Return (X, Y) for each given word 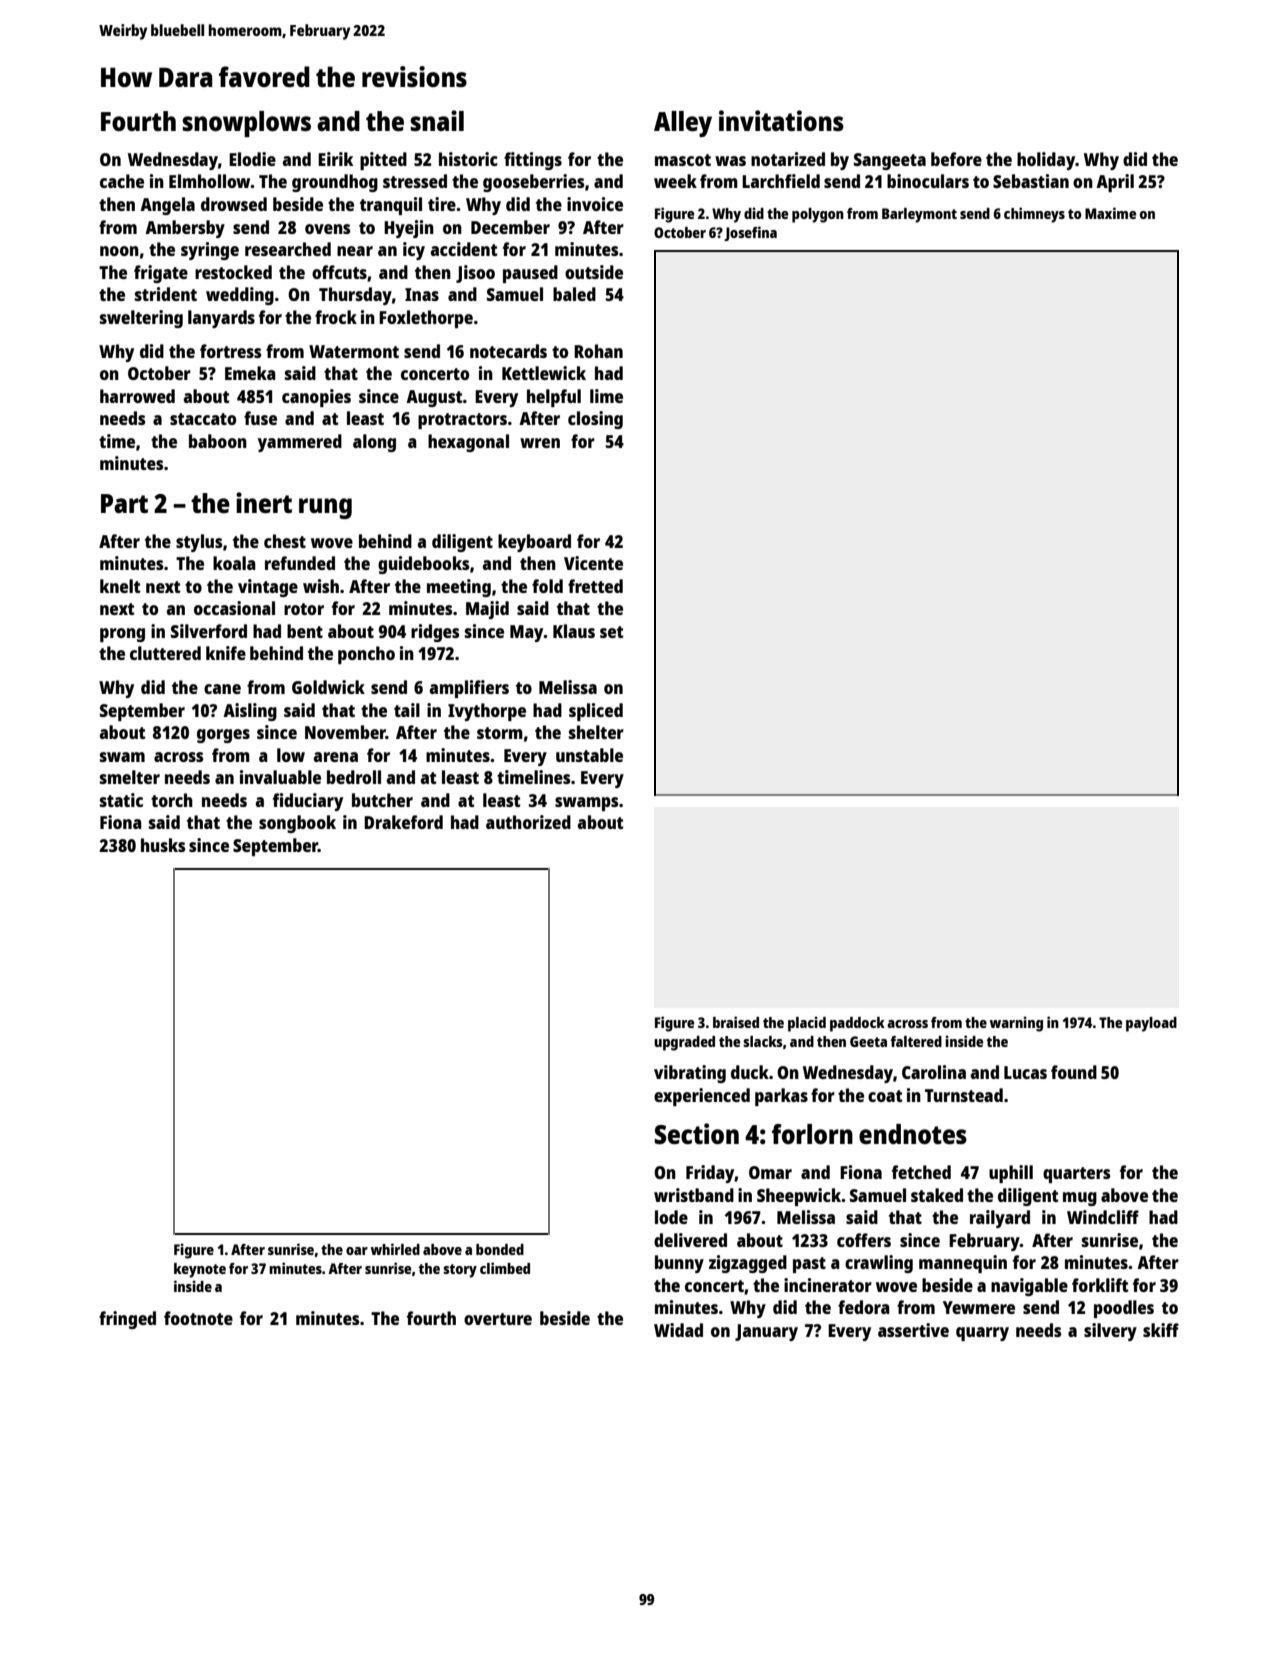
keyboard (534, 543)
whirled (395, 1249)
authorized (528, 822)
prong (122, 635)
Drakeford (403, 822)
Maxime (1110, 213)
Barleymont (919, 215)
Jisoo (475, 274)
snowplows (246, 124)
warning (1016, 1024)
